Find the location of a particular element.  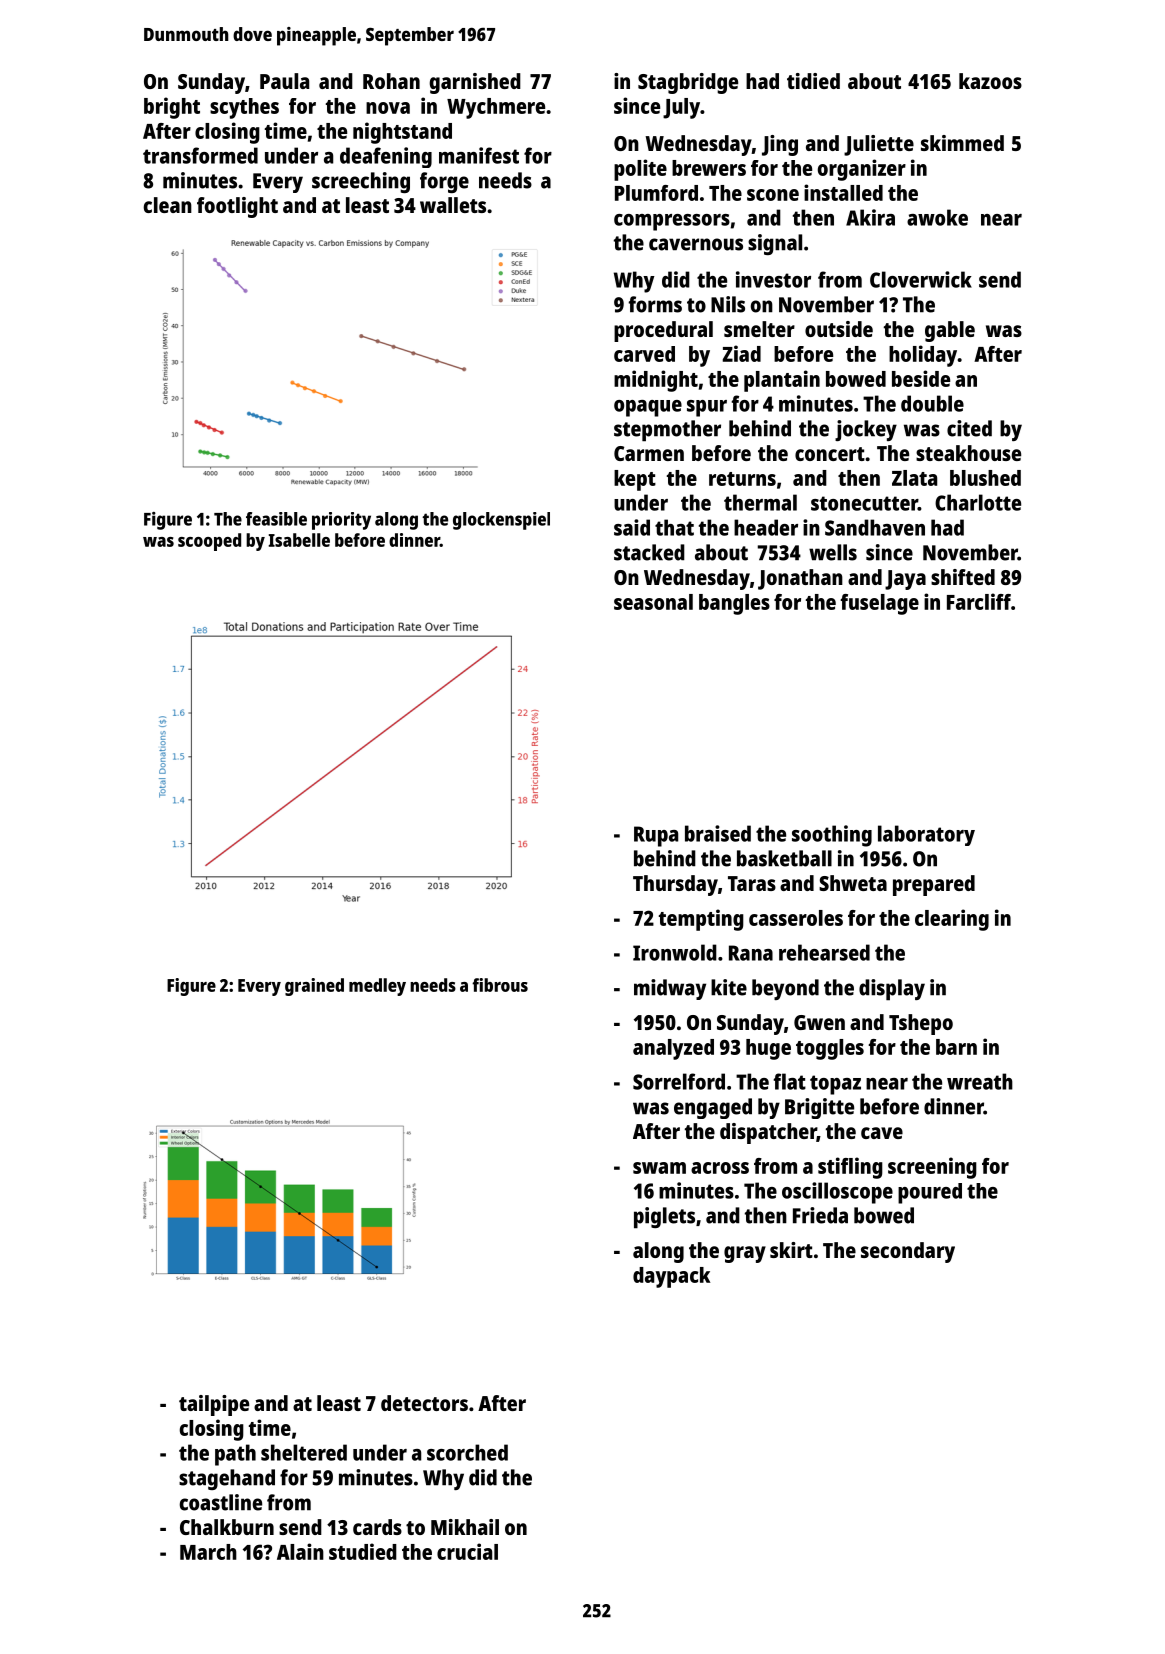

grained is located at coordinates (314, 987).
